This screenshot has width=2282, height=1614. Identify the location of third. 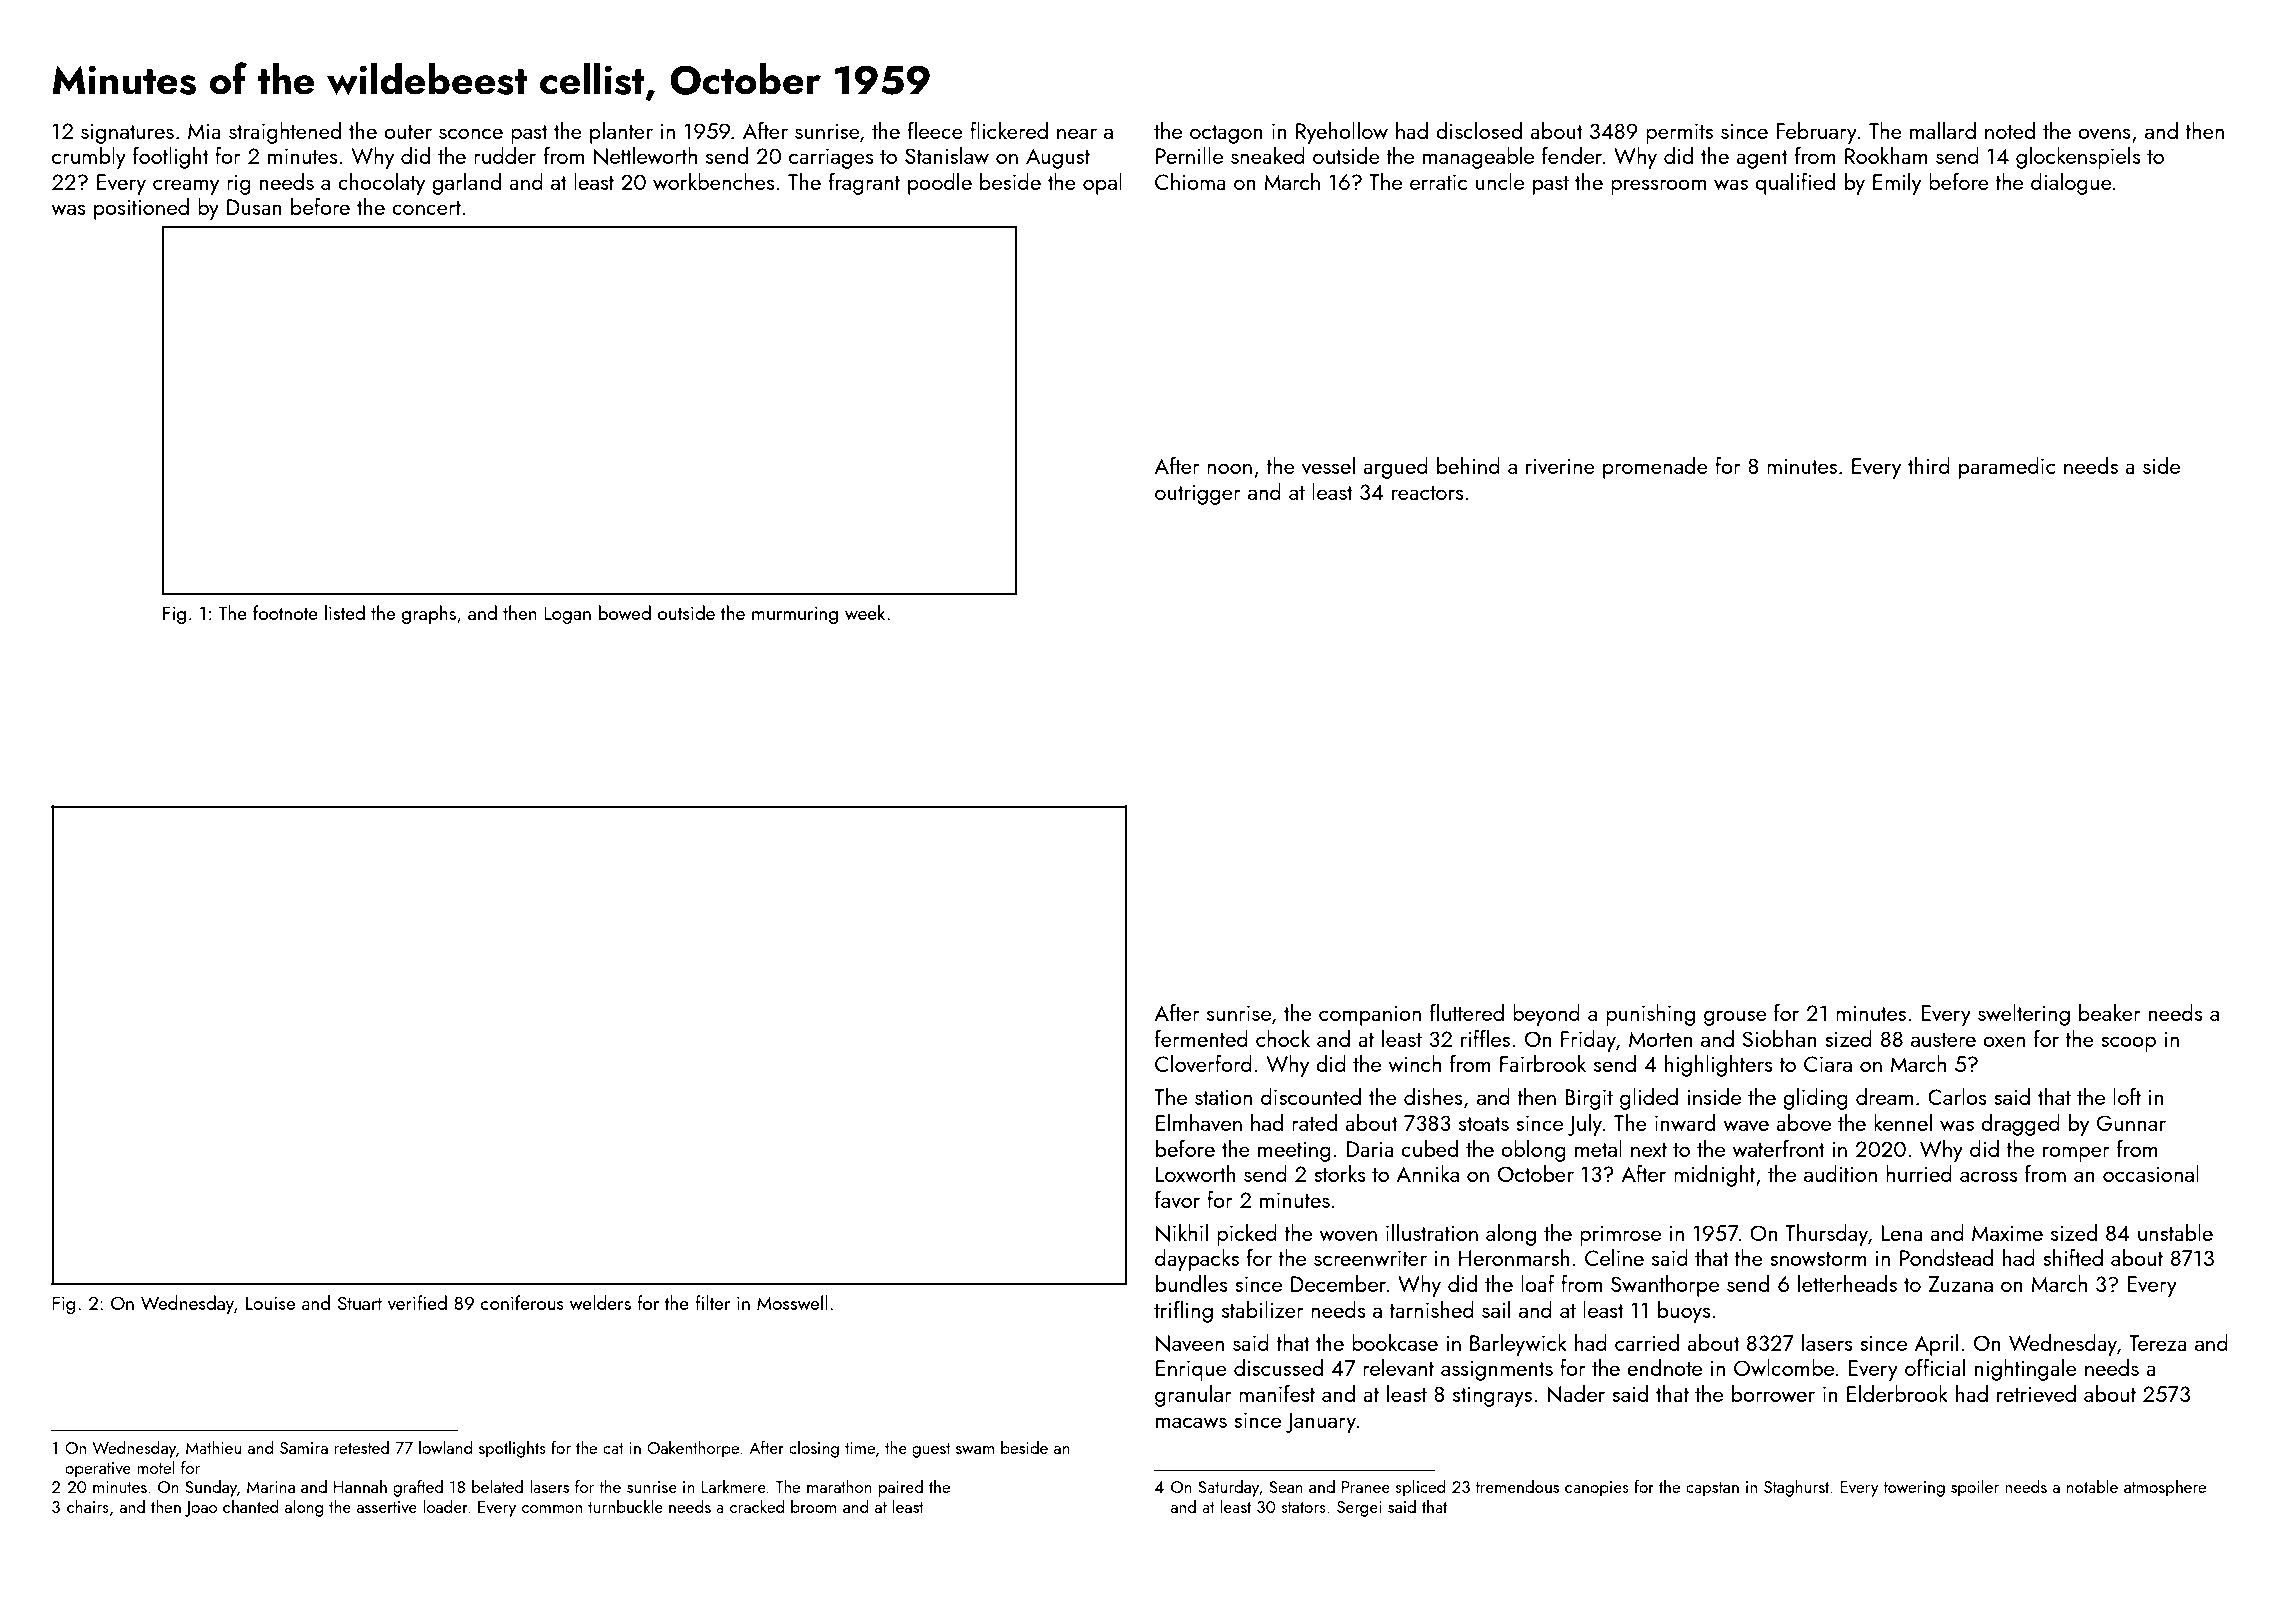
(1929, 465).
